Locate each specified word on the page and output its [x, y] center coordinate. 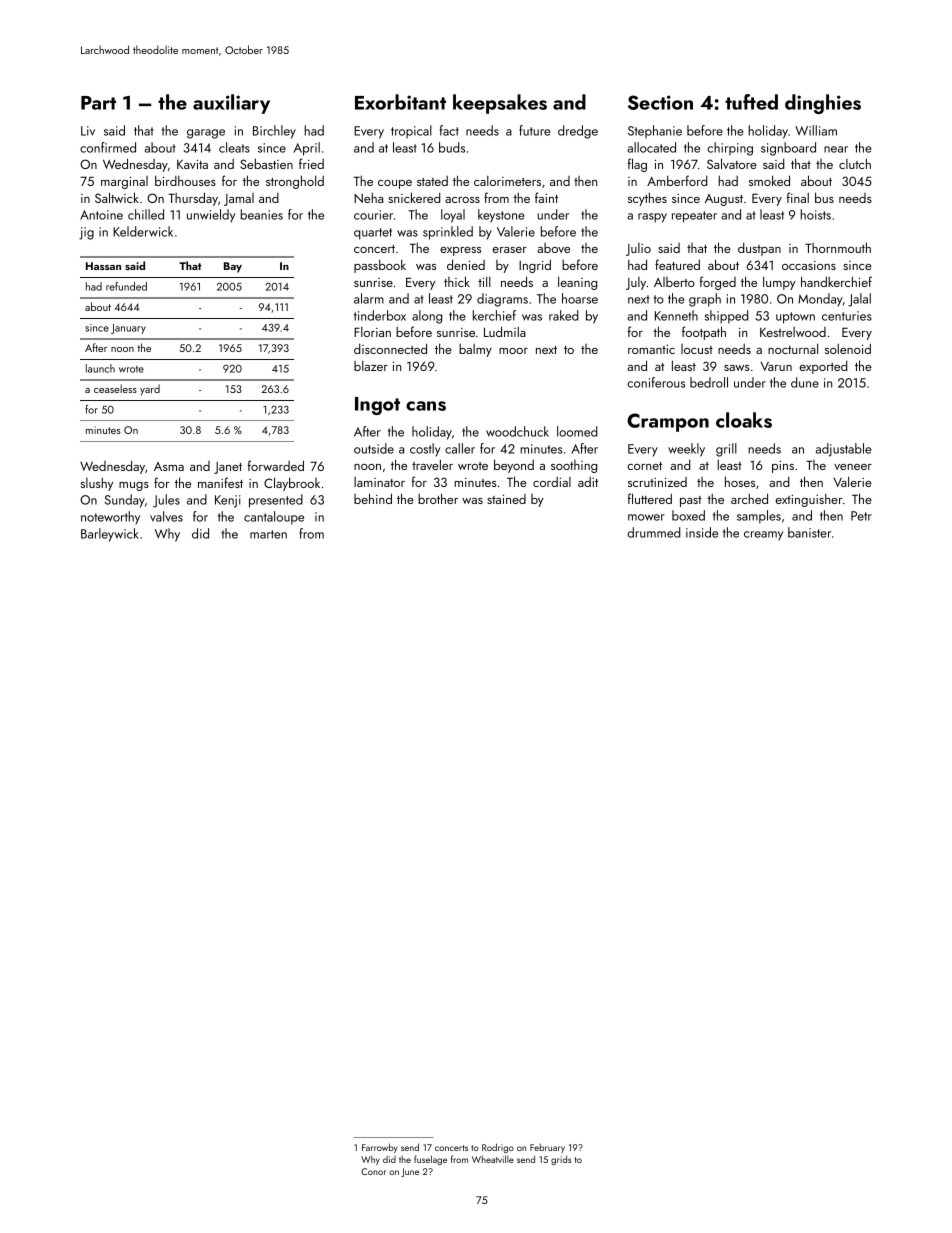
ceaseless [115, 388]
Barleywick [110, 535]
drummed [653, 532]
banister [809, 532]
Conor [373, 1171]
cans [426, 406]
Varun [776, 366]
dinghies [823, 104]
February [547, 1148]
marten [268, 534]
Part [98, 103]
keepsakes [500, 104]
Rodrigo [498, 1148]
